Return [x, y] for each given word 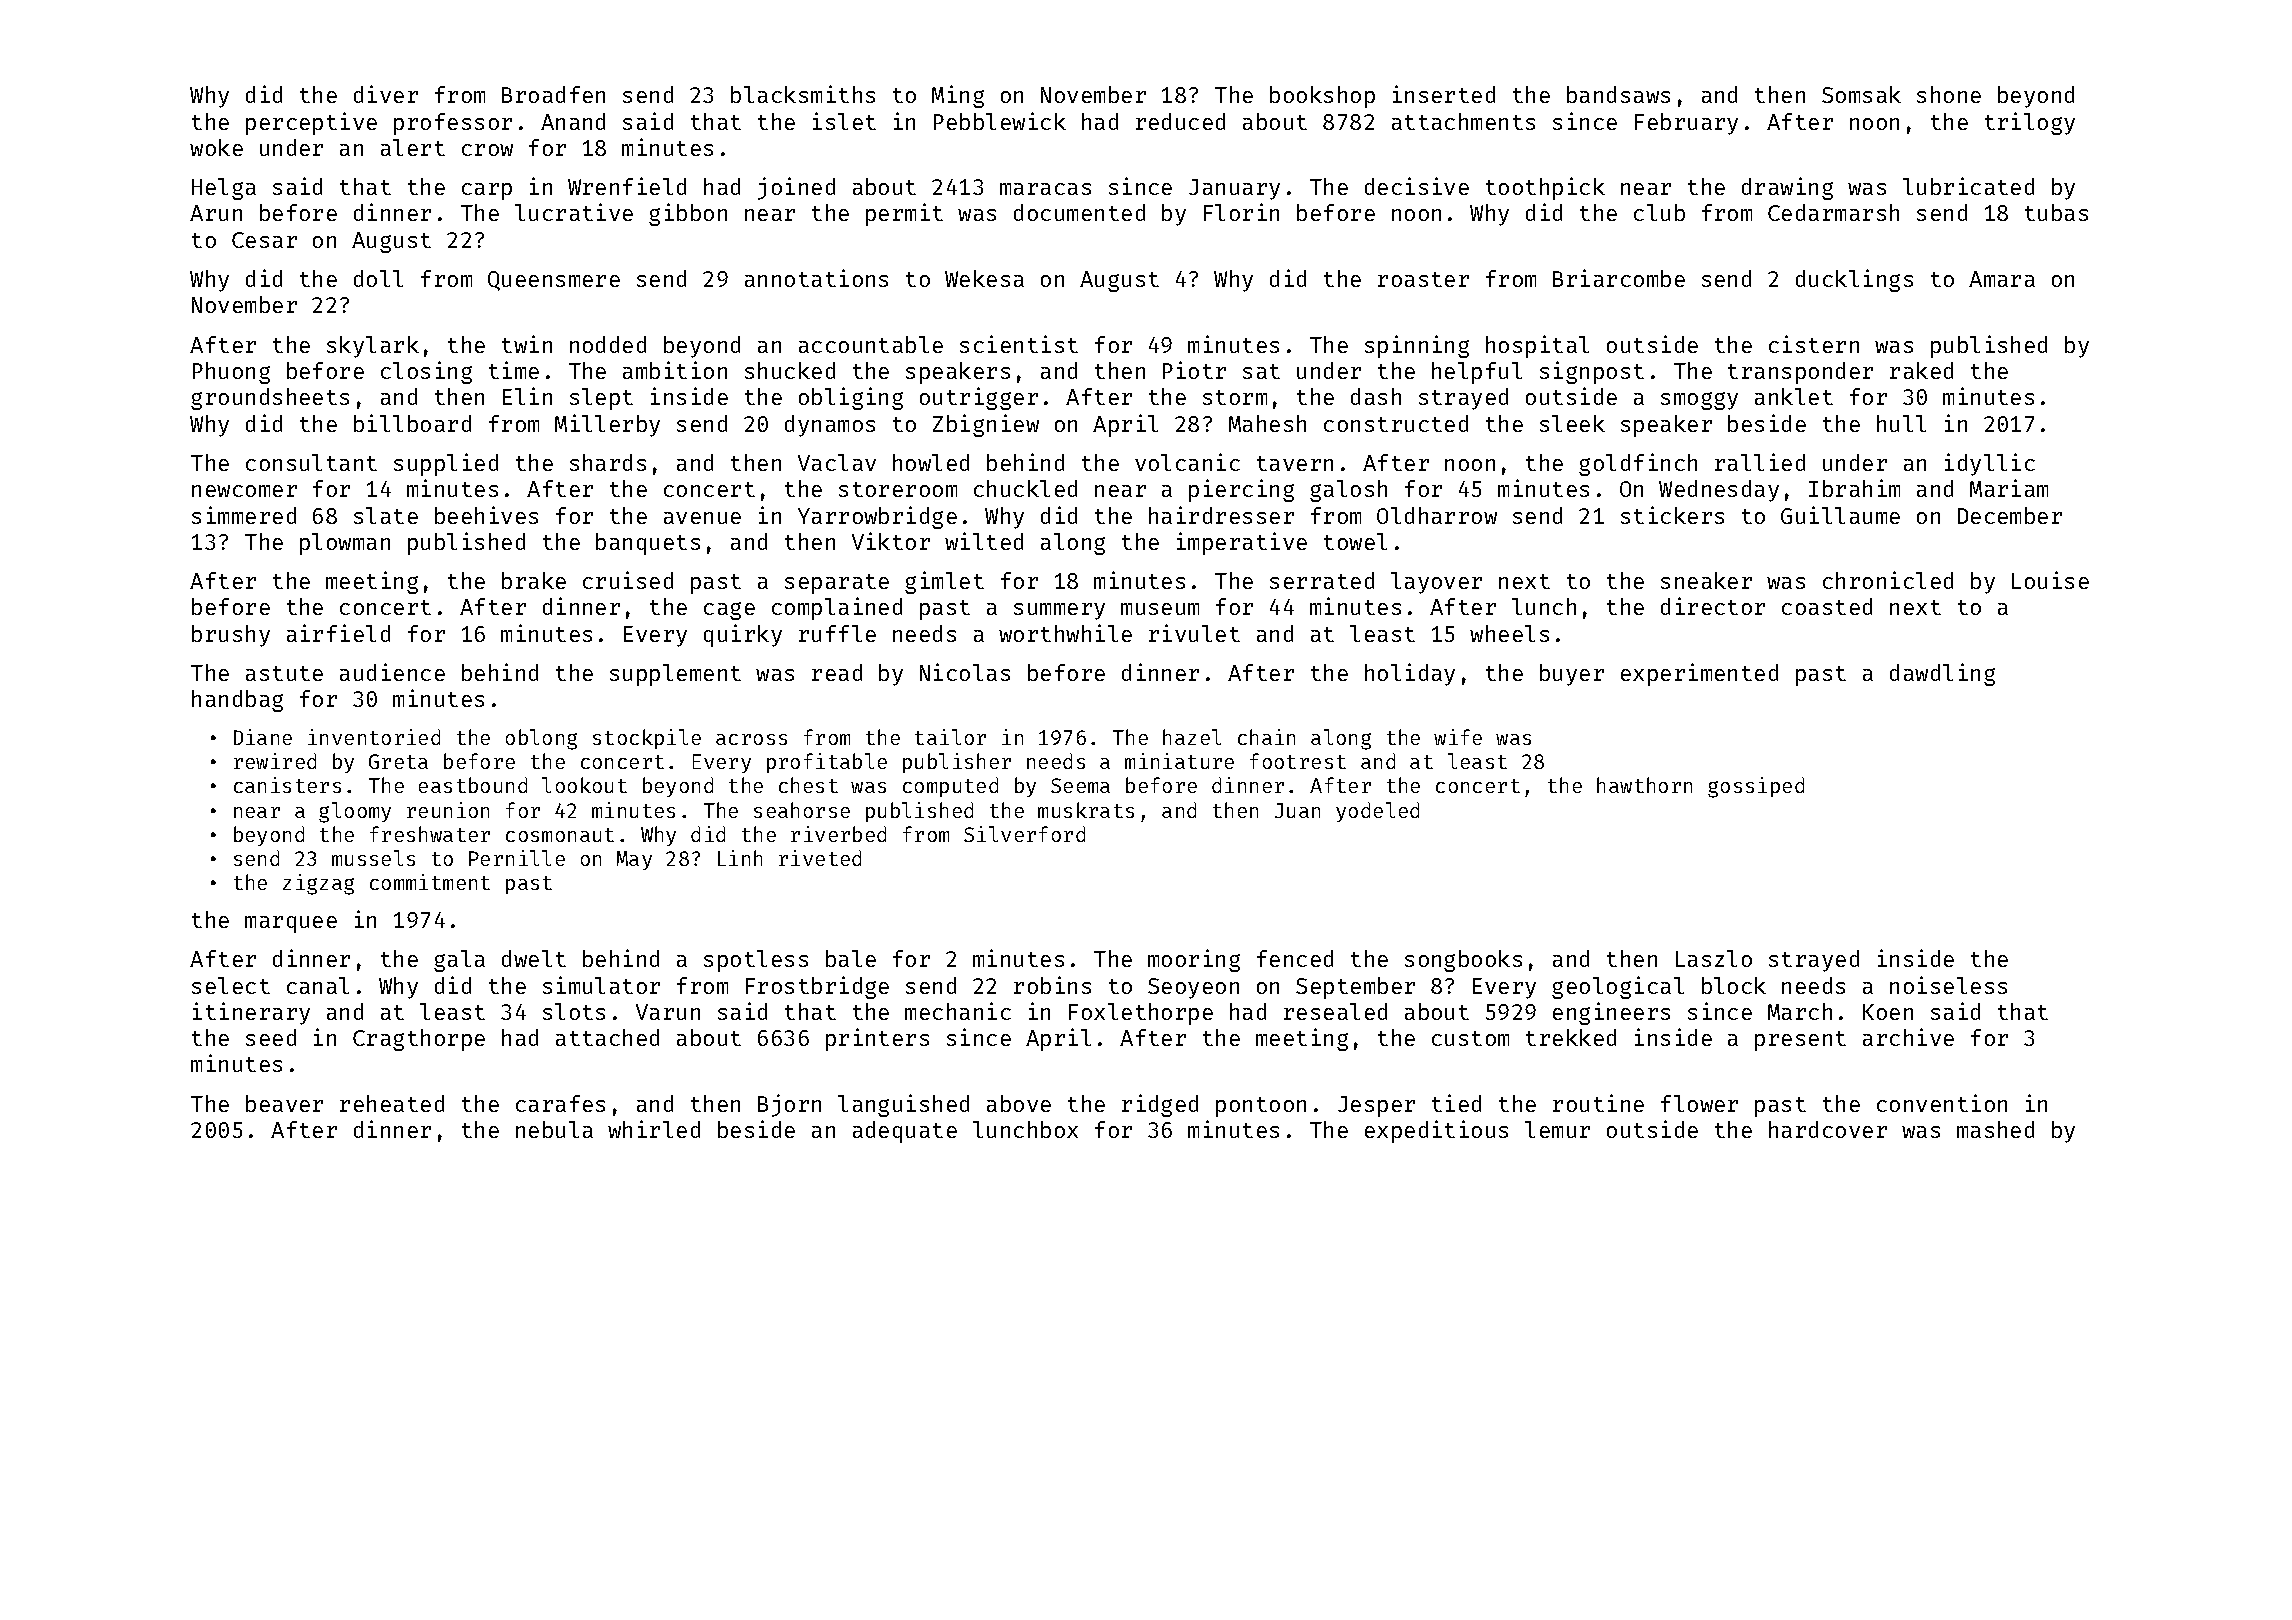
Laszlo [1714, 958]
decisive [1417, 186]
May [634, 860]
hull [1901, 423]
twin [527, 344]
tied [1456, 1103]
